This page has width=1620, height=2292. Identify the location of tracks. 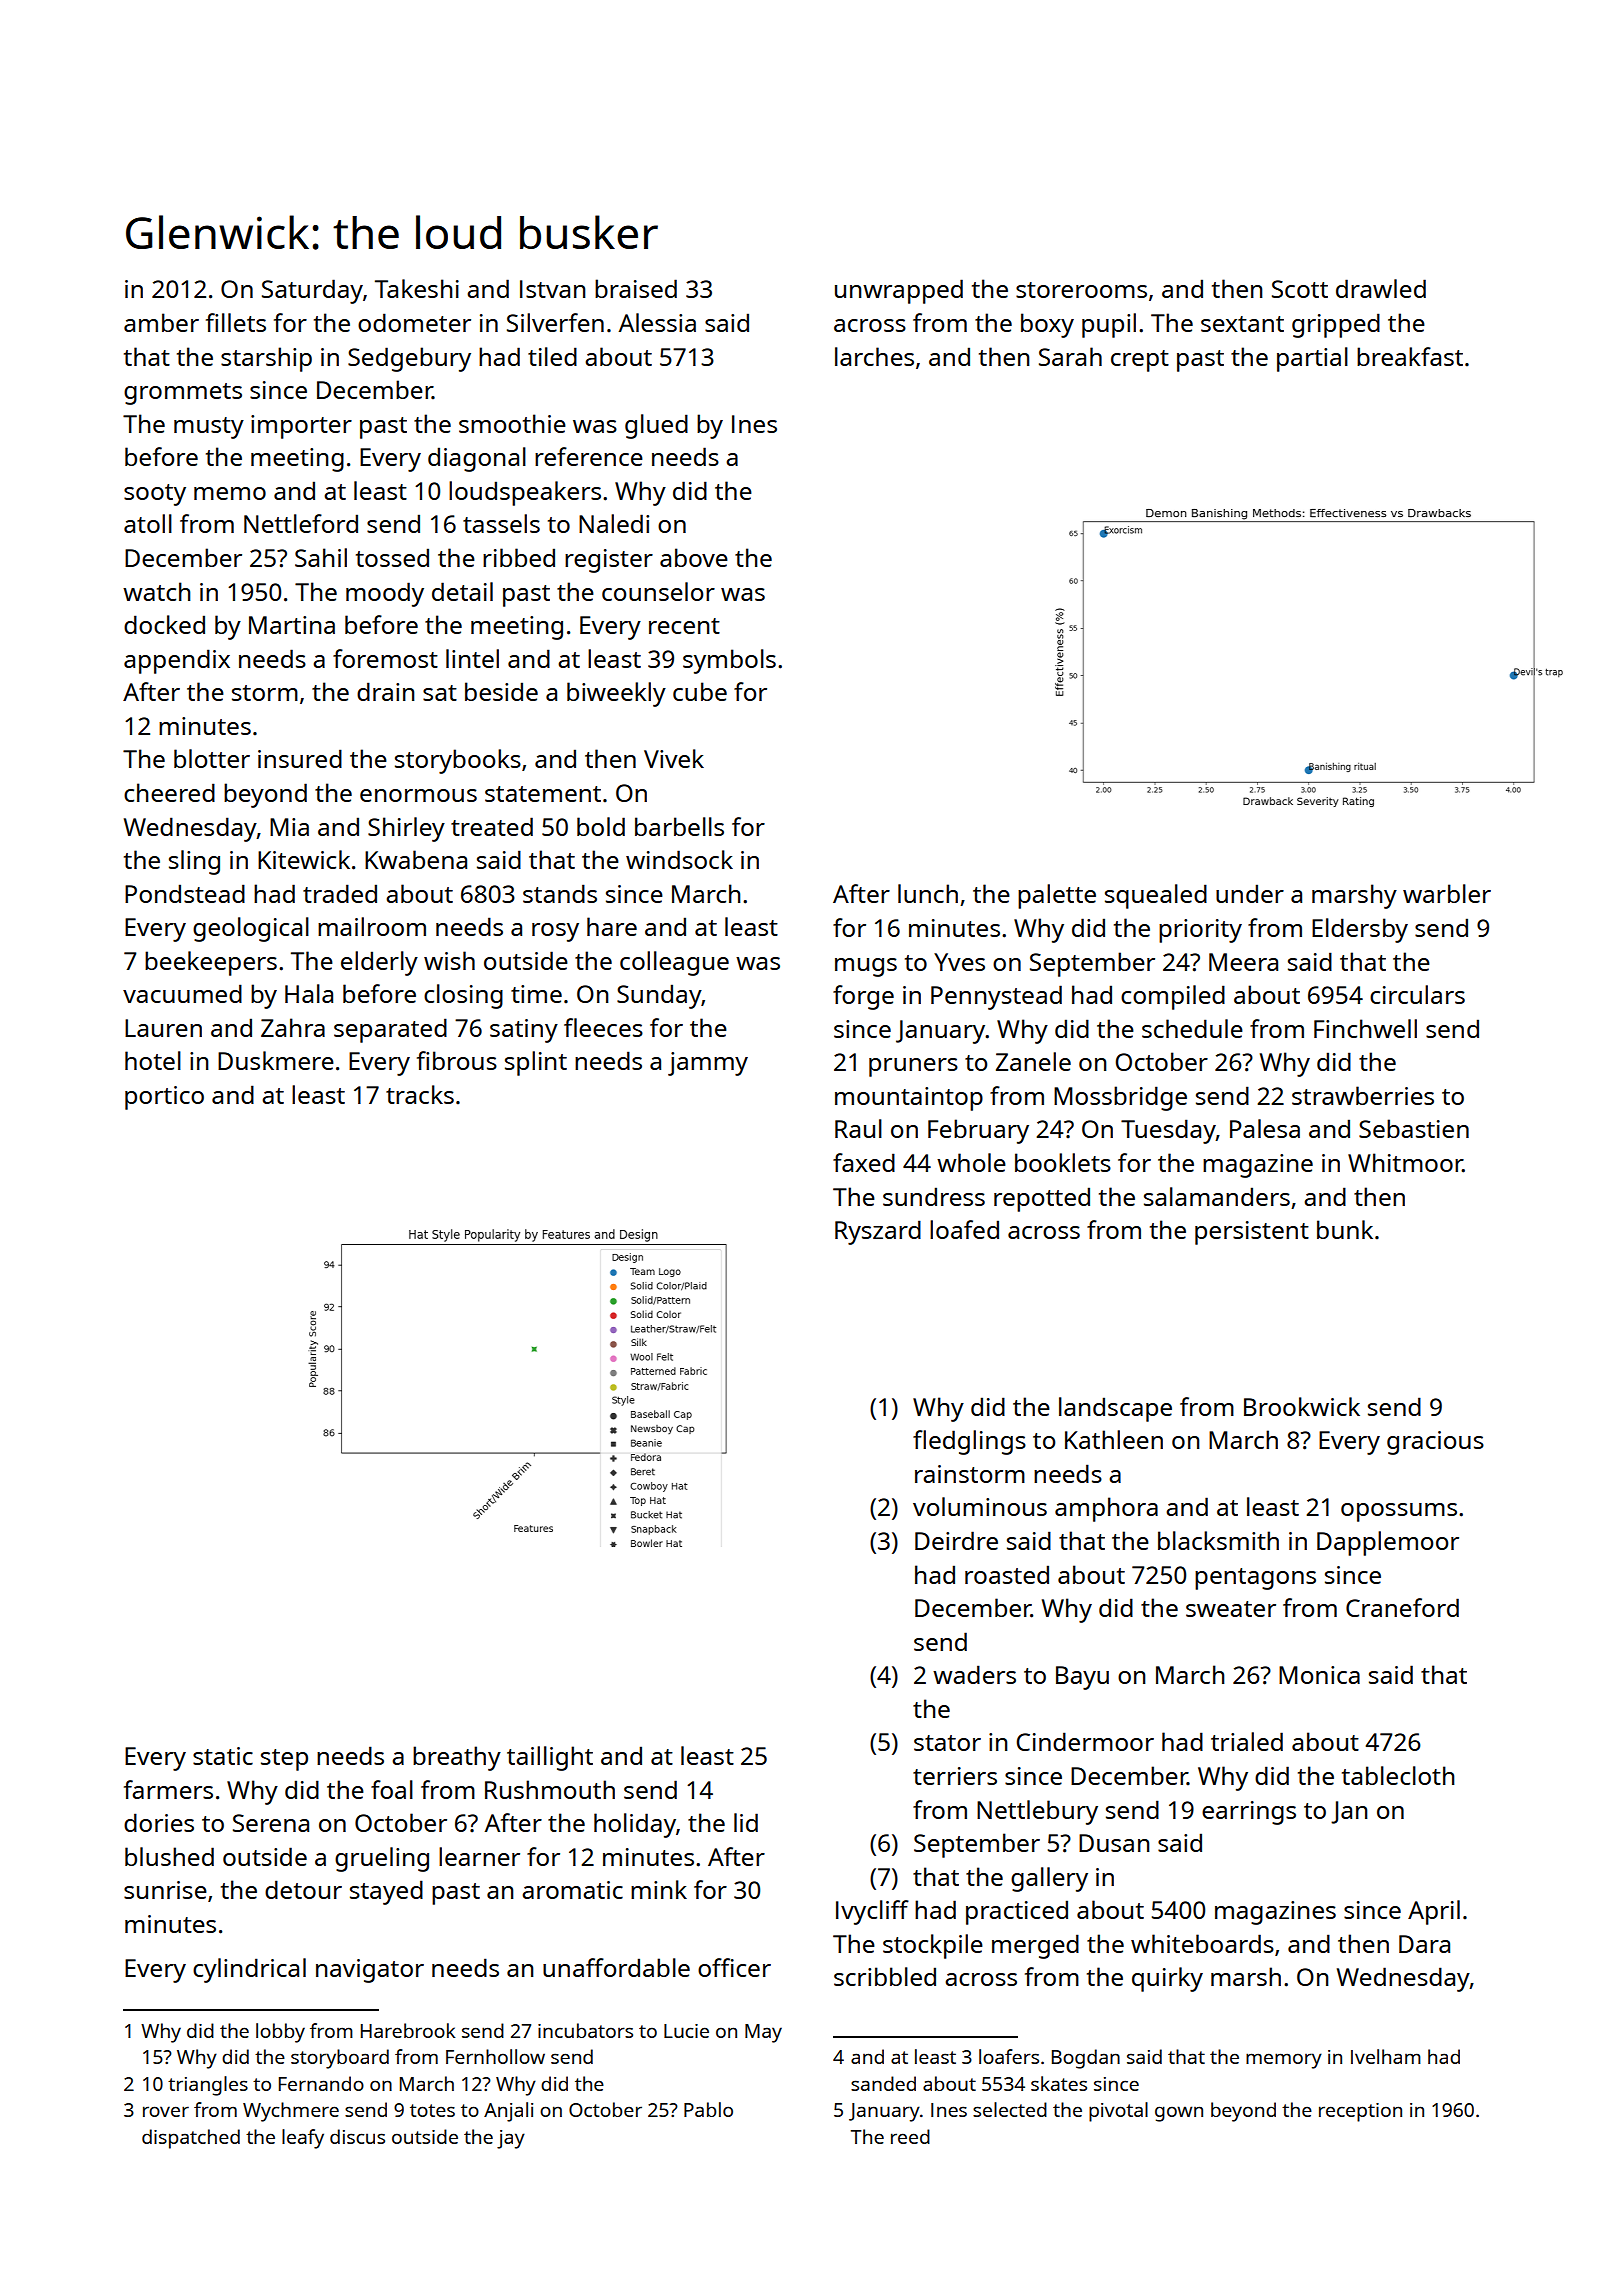
(420, 1094).
